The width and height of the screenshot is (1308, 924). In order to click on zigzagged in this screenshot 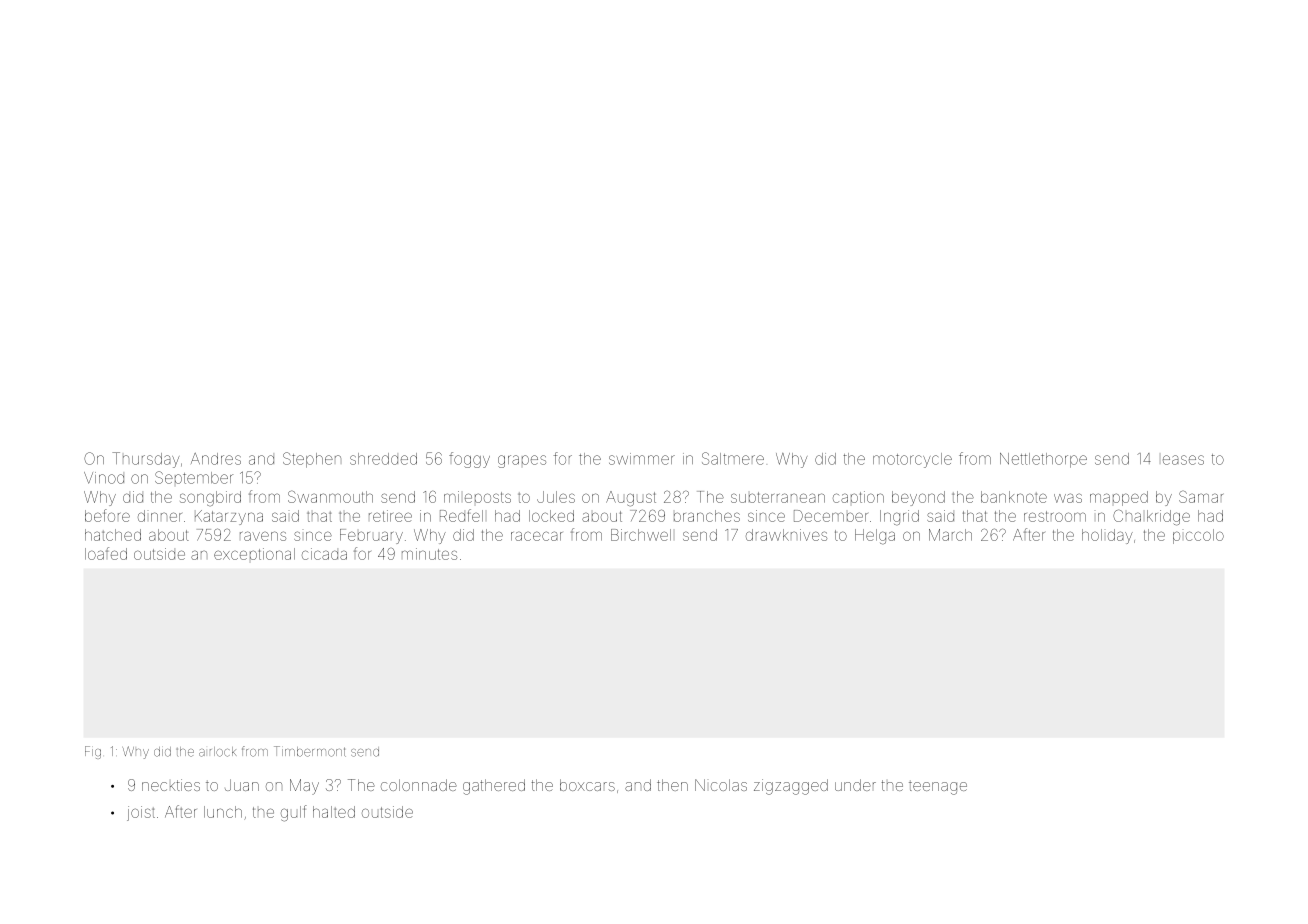, I will do `click(791, 787)`.
